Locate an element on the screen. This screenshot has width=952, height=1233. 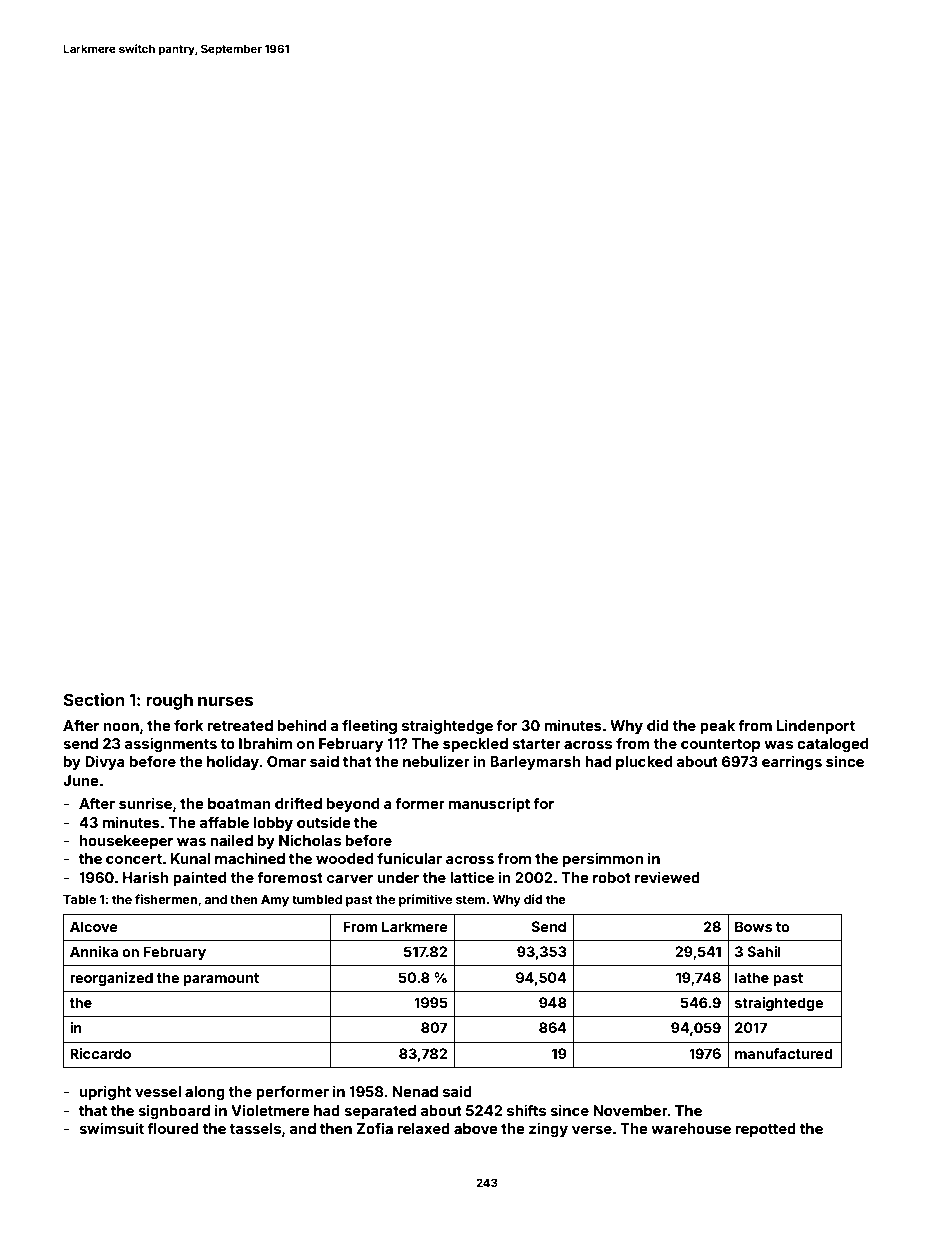
upright is located at coordinates (105, 1092).
